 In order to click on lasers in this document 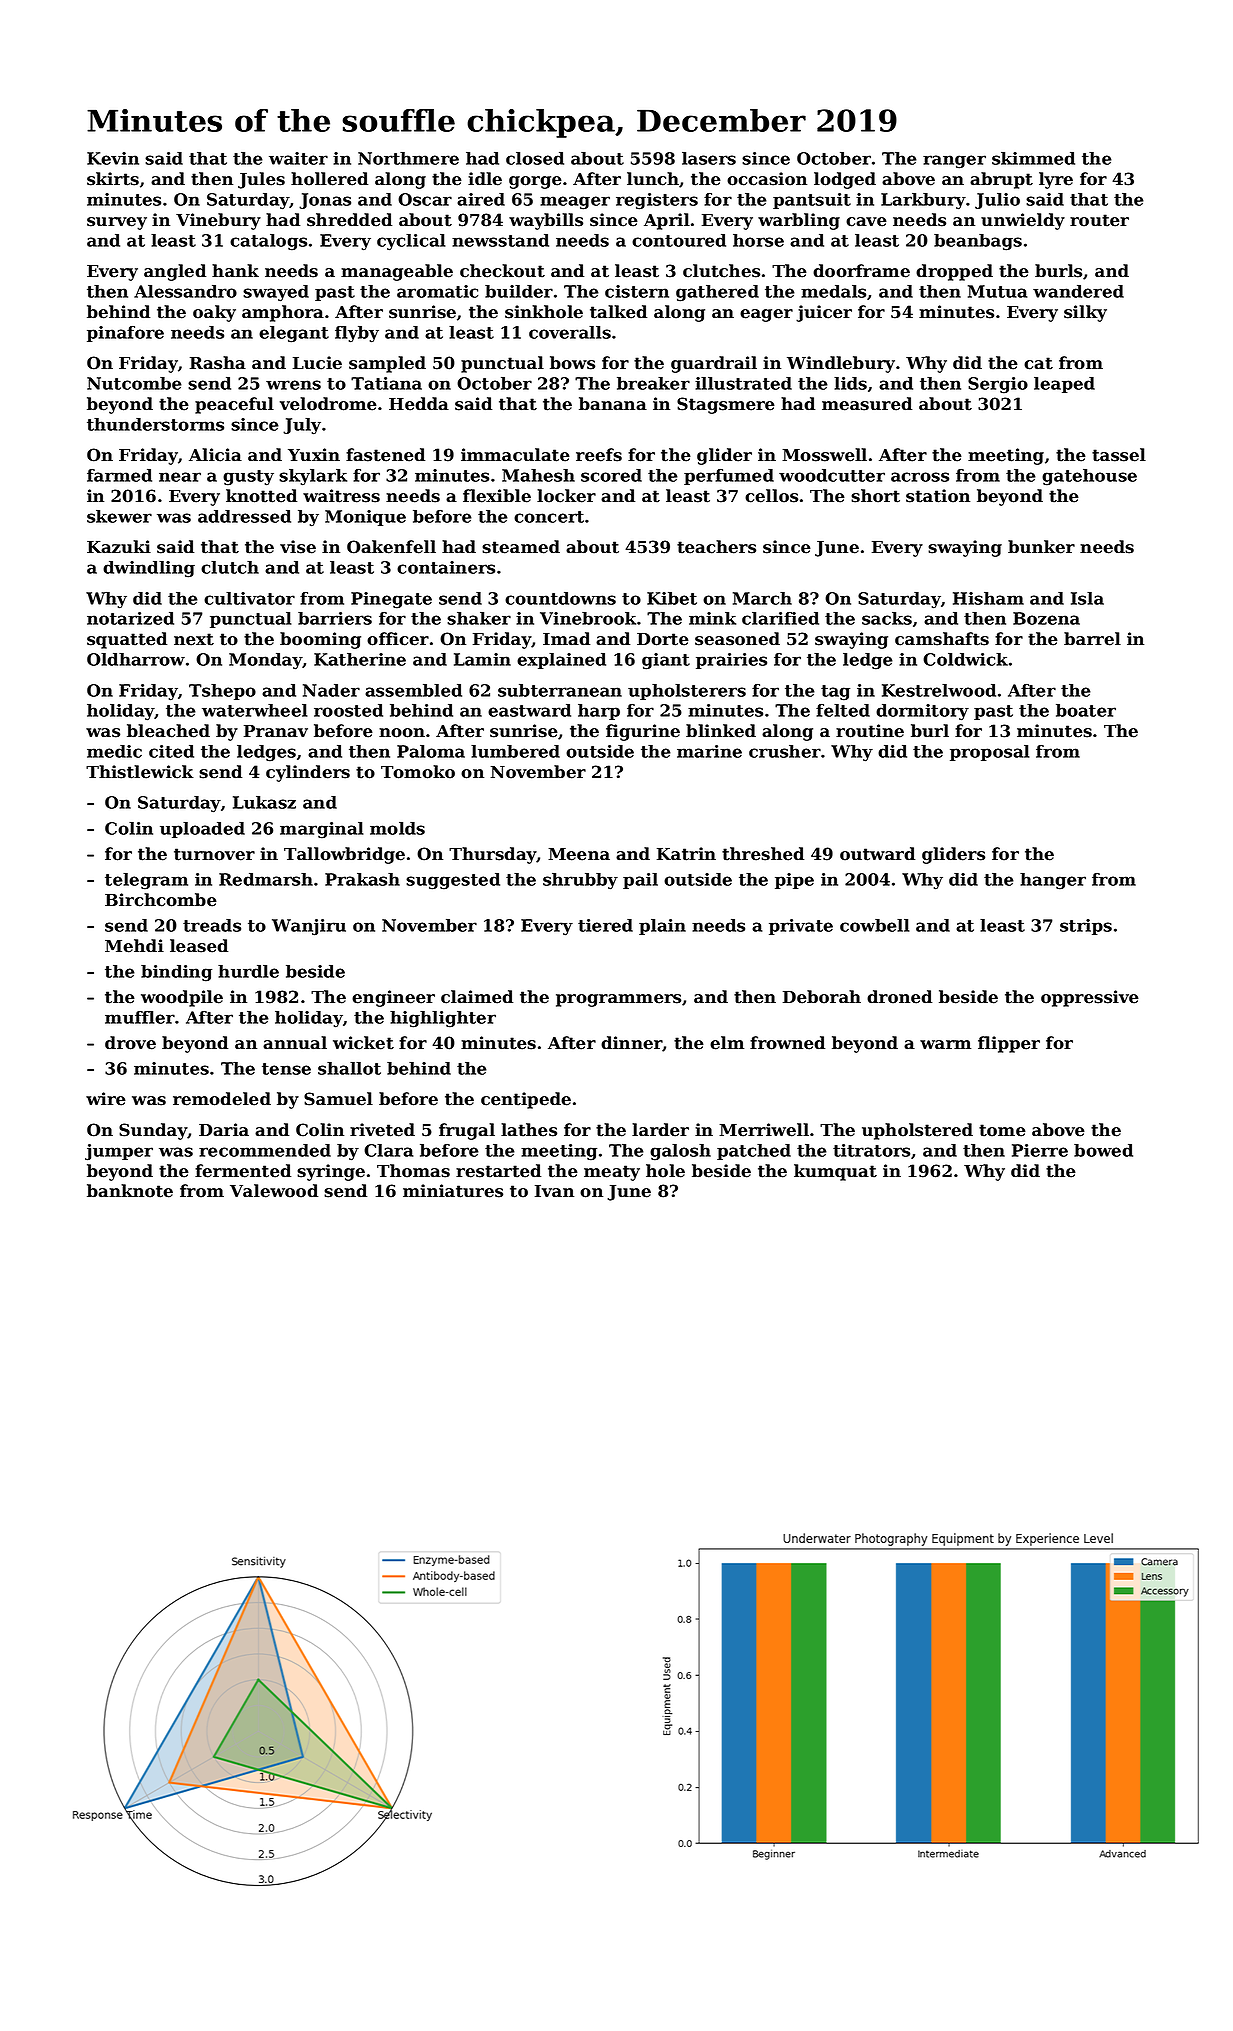, I will do `click(709, 158)`.
